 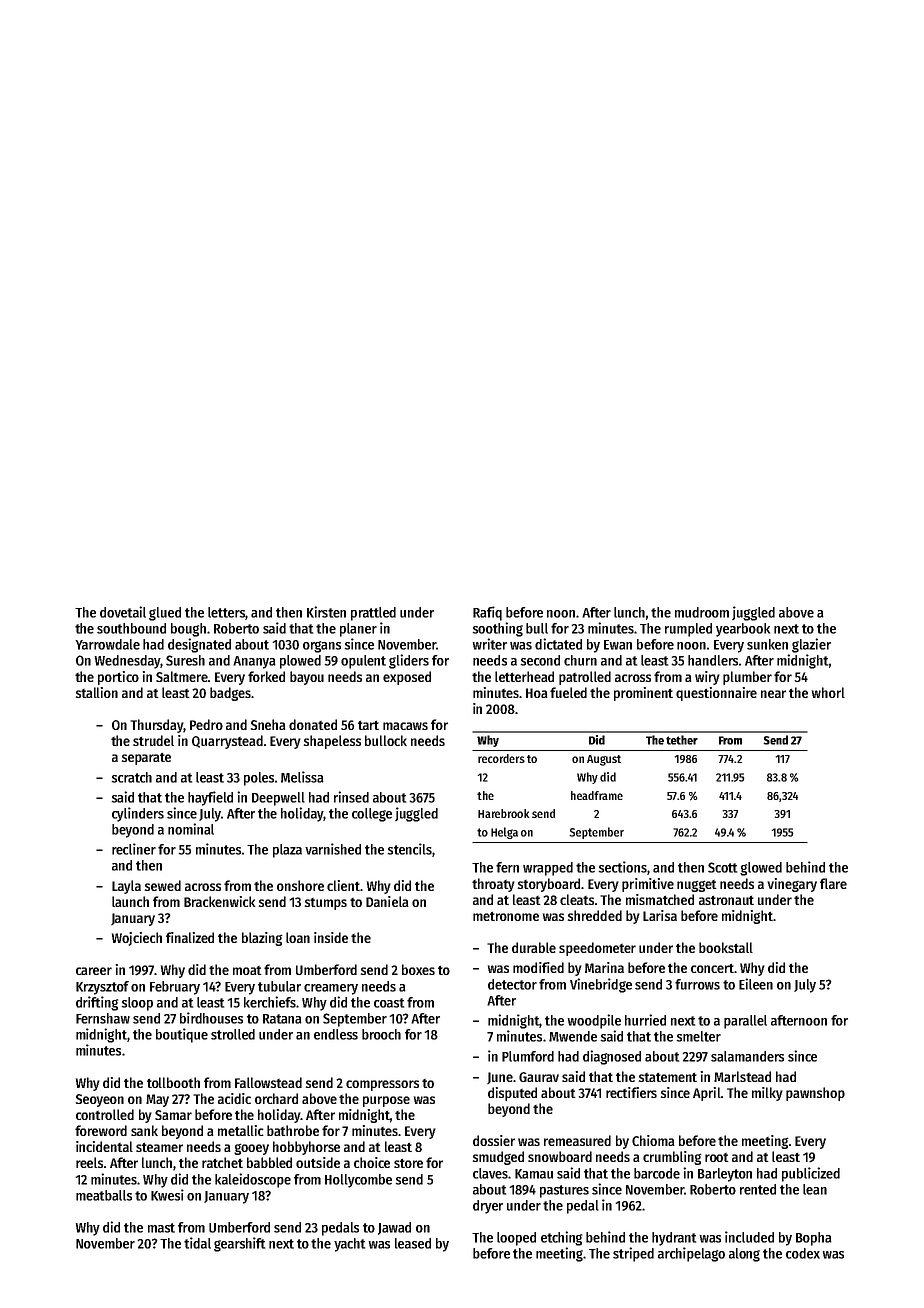 I want to click on yacht, so click(x=349, y=1245).
